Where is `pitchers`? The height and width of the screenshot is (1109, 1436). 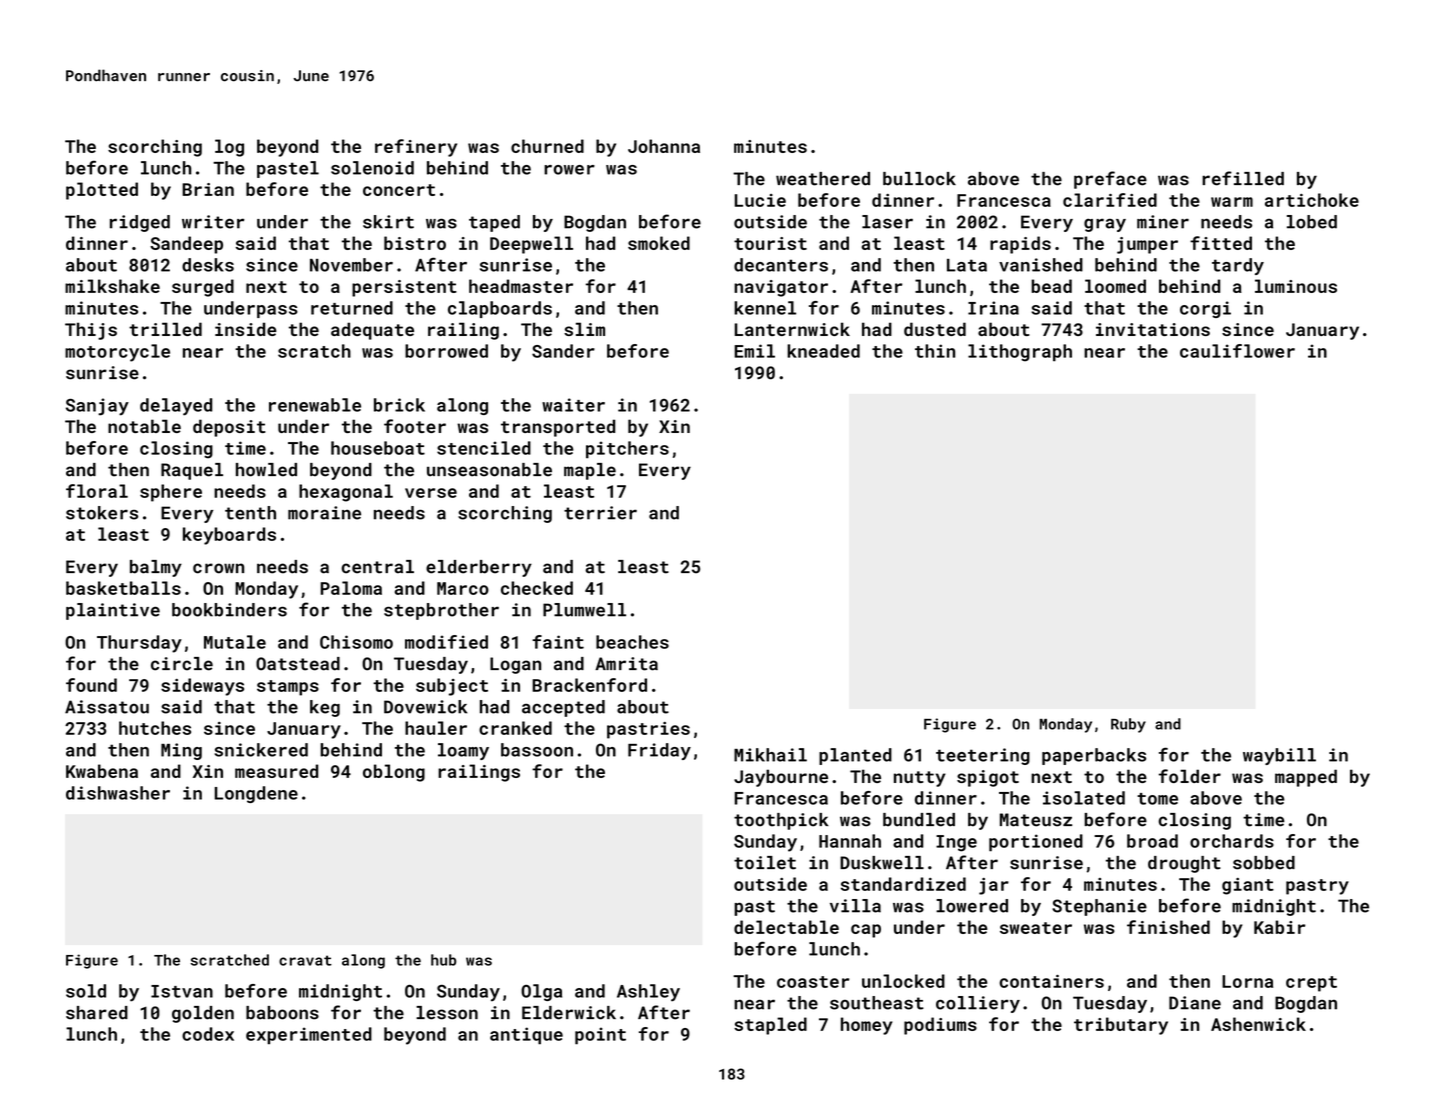
pitchers is located at coordinates (627, 450).
